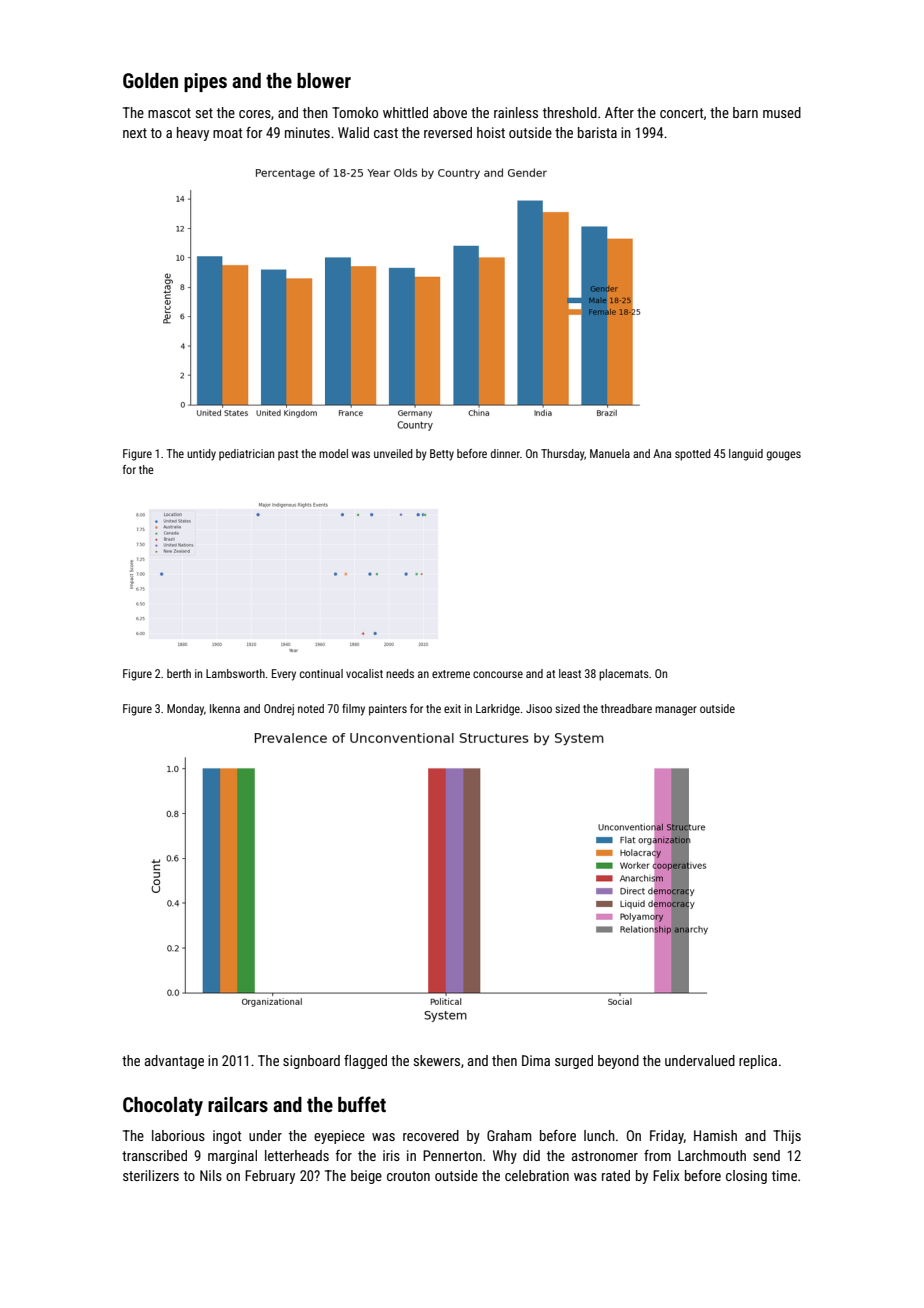 This image has width=924, height=1308. Describe the element at coordinates (205, 82) in the image. I see `pipes` at that location.
